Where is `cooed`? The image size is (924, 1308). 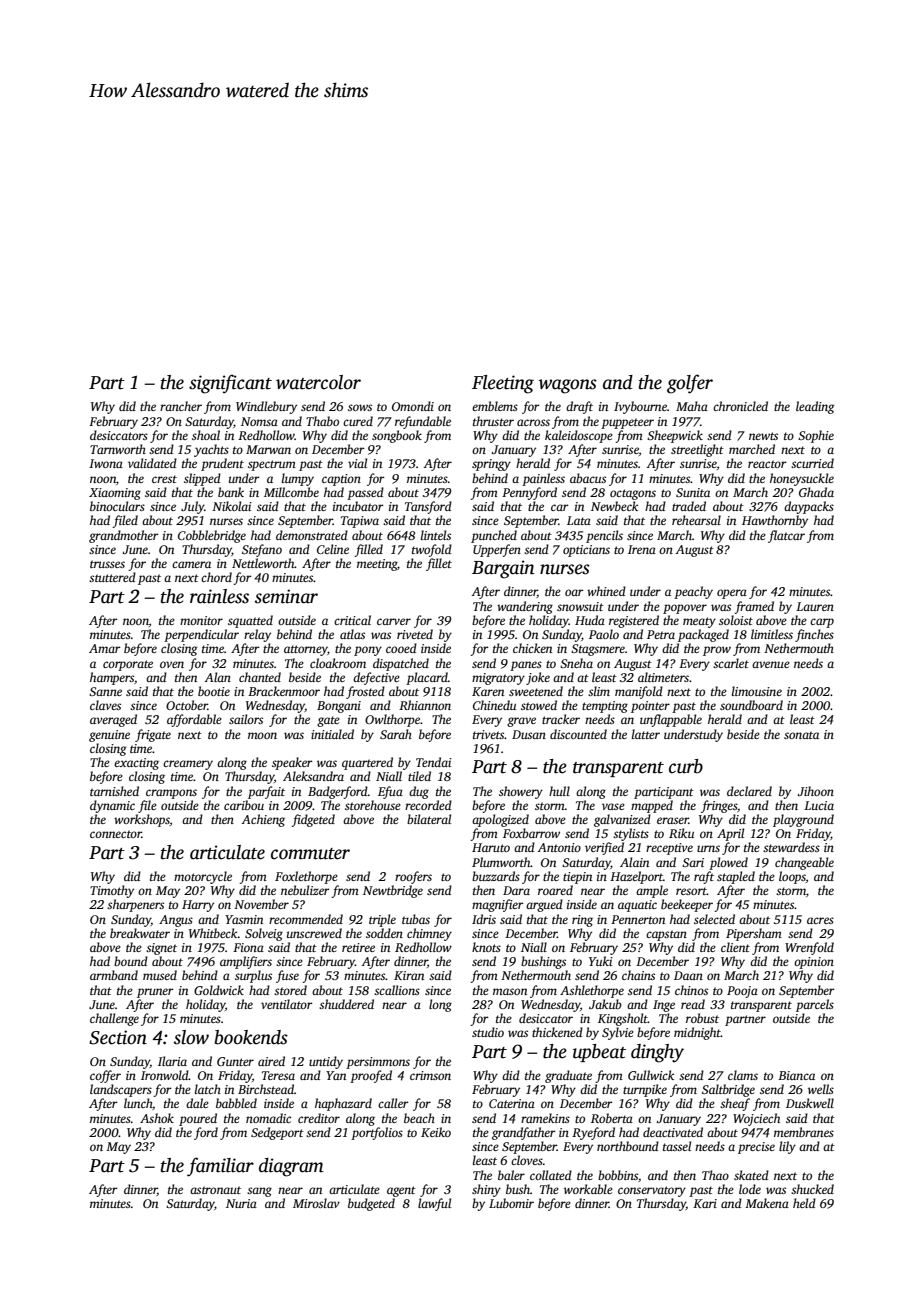 cooed is located at coordinates (401, 648).
